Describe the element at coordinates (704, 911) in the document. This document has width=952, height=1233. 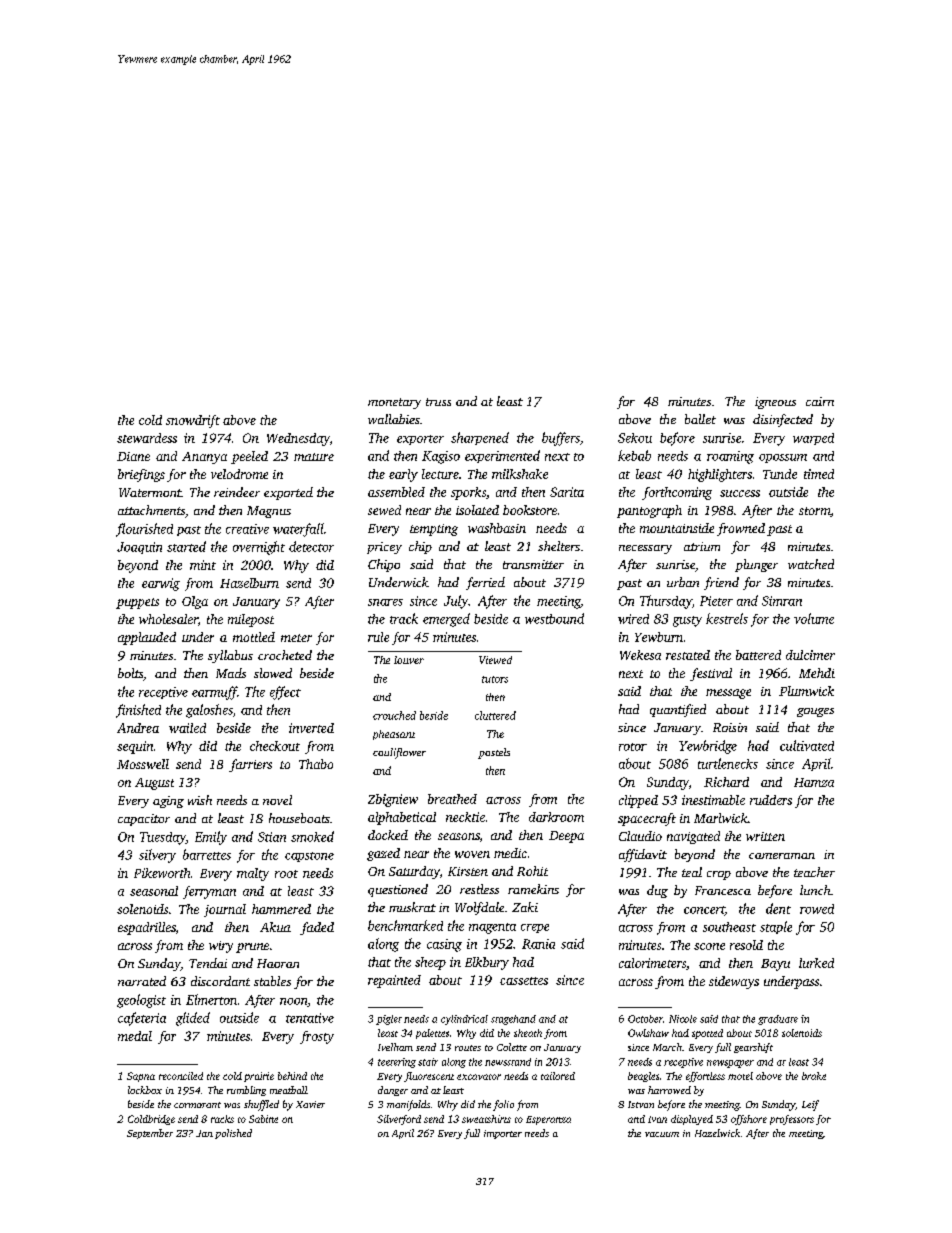
I see `concert` at that location.
